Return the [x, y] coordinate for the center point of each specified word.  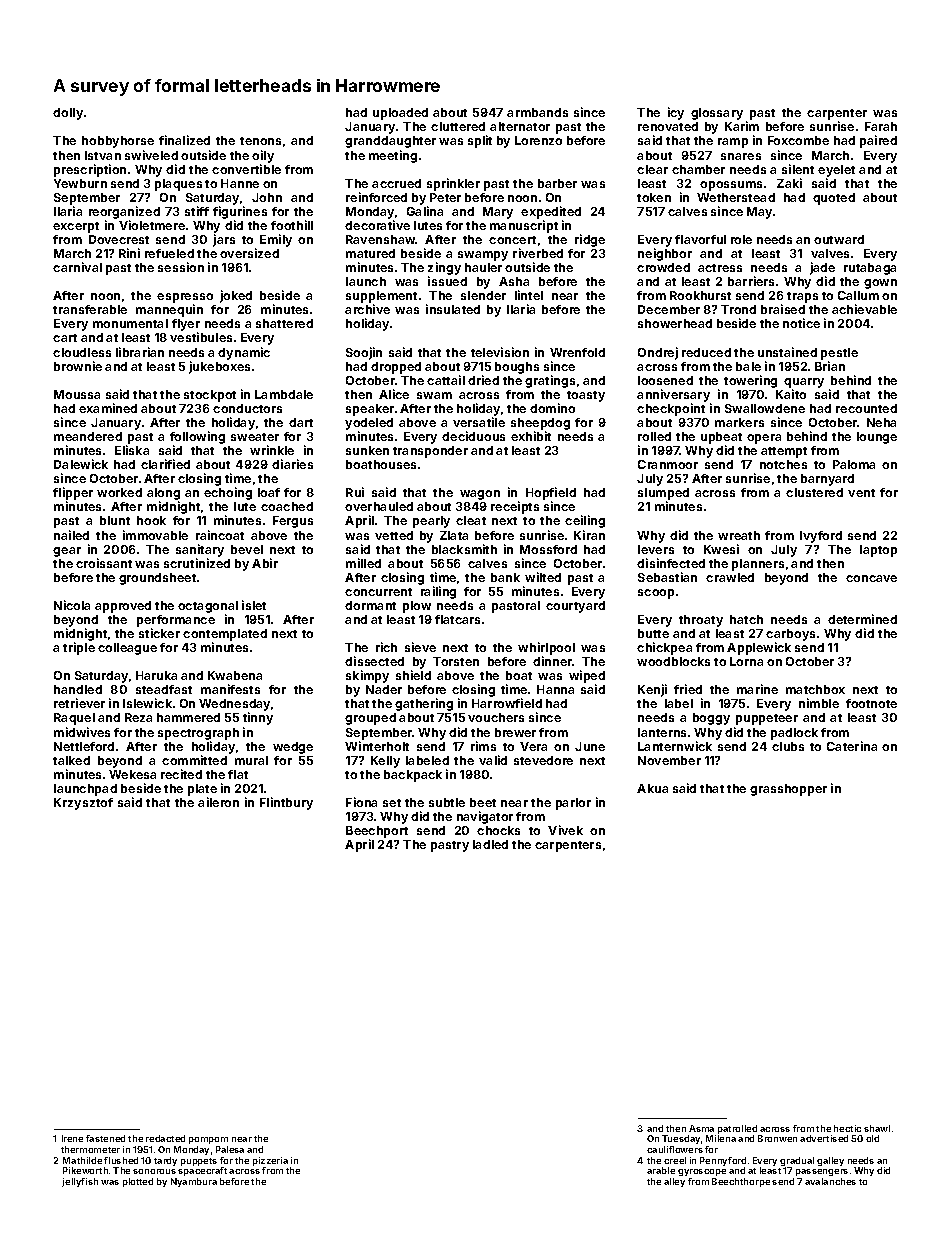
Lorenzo [538, 140]
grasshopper [788, 790]
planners [758, 565]
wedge [293, 748]
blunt [115, 520]
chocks [498, 830]
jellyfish [80, 1182]
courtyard [575, 607]
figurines [240, 212]
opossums [731, 186]
